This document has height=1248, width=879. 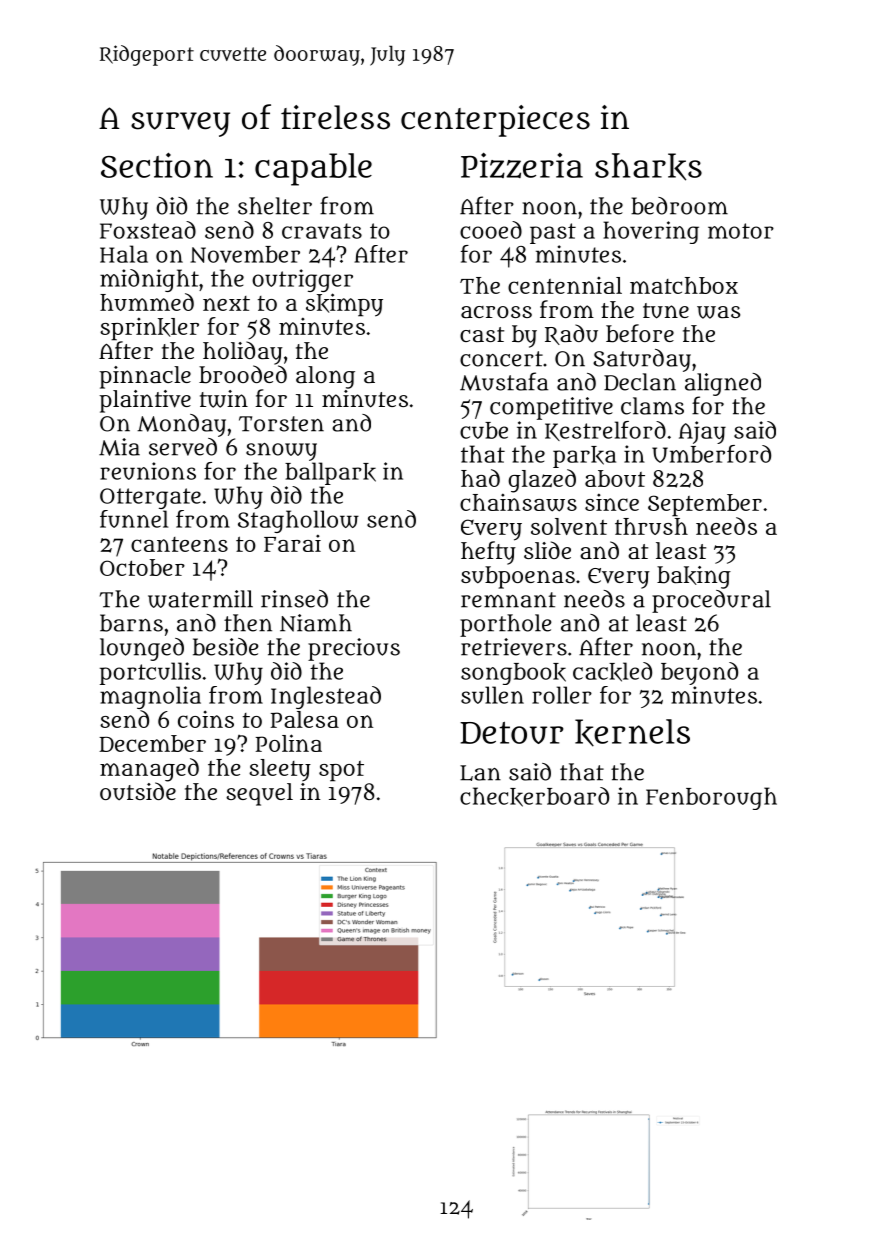 I want to click on capable, so click(x=313, y=169).
